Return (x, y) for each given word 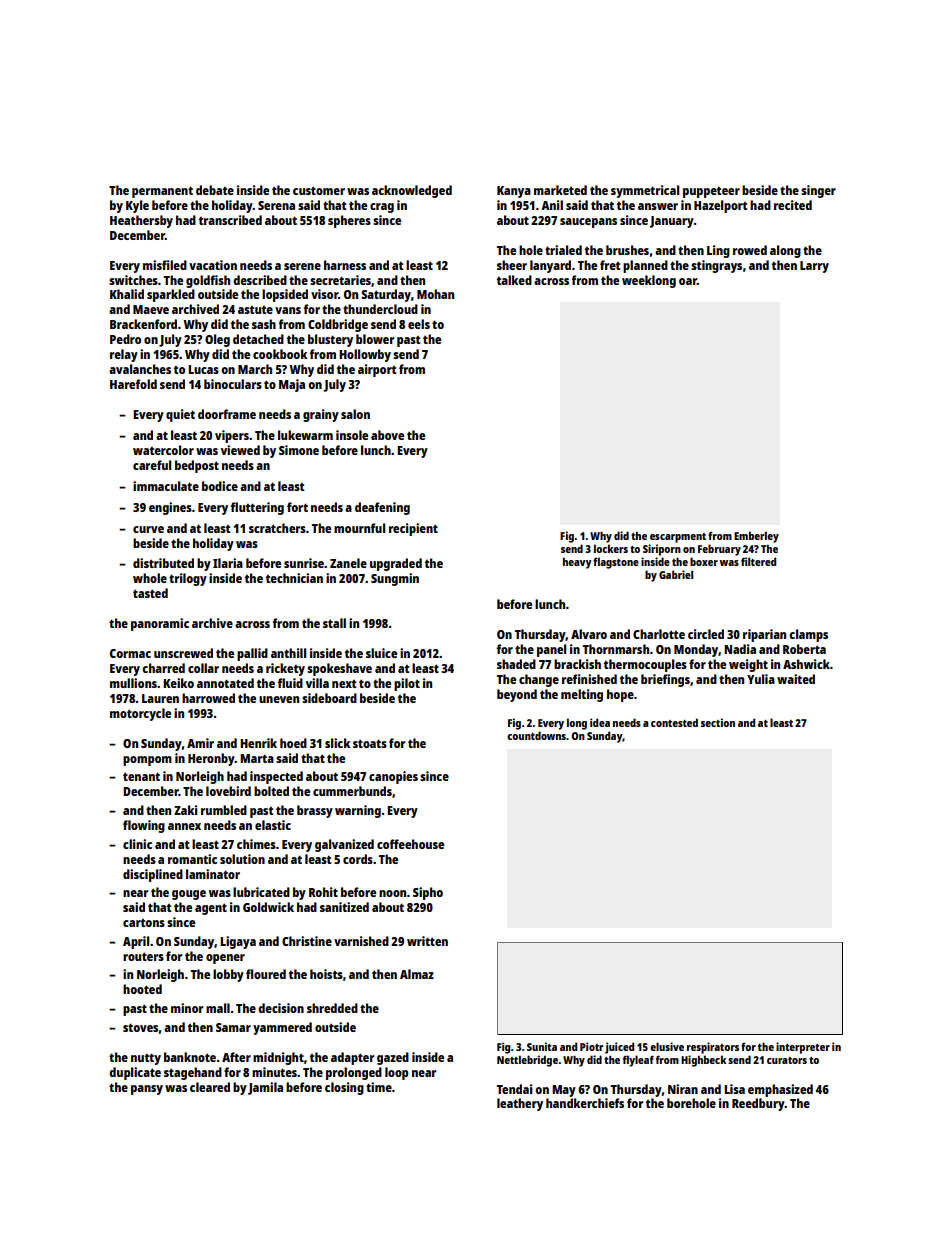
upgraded (396, 564)
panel (551, 650)
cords (358, 859)
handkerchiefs (585, 1103)
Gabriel (676, 574)
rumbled (224, 810)
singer (818, 191)
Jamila (265, 1088)
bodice (220, 486)
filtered (758, 561)
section (718, 722)
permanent (162, 192)
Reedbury (758, 1104)
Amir (200, 743)
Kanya (514, 192)
